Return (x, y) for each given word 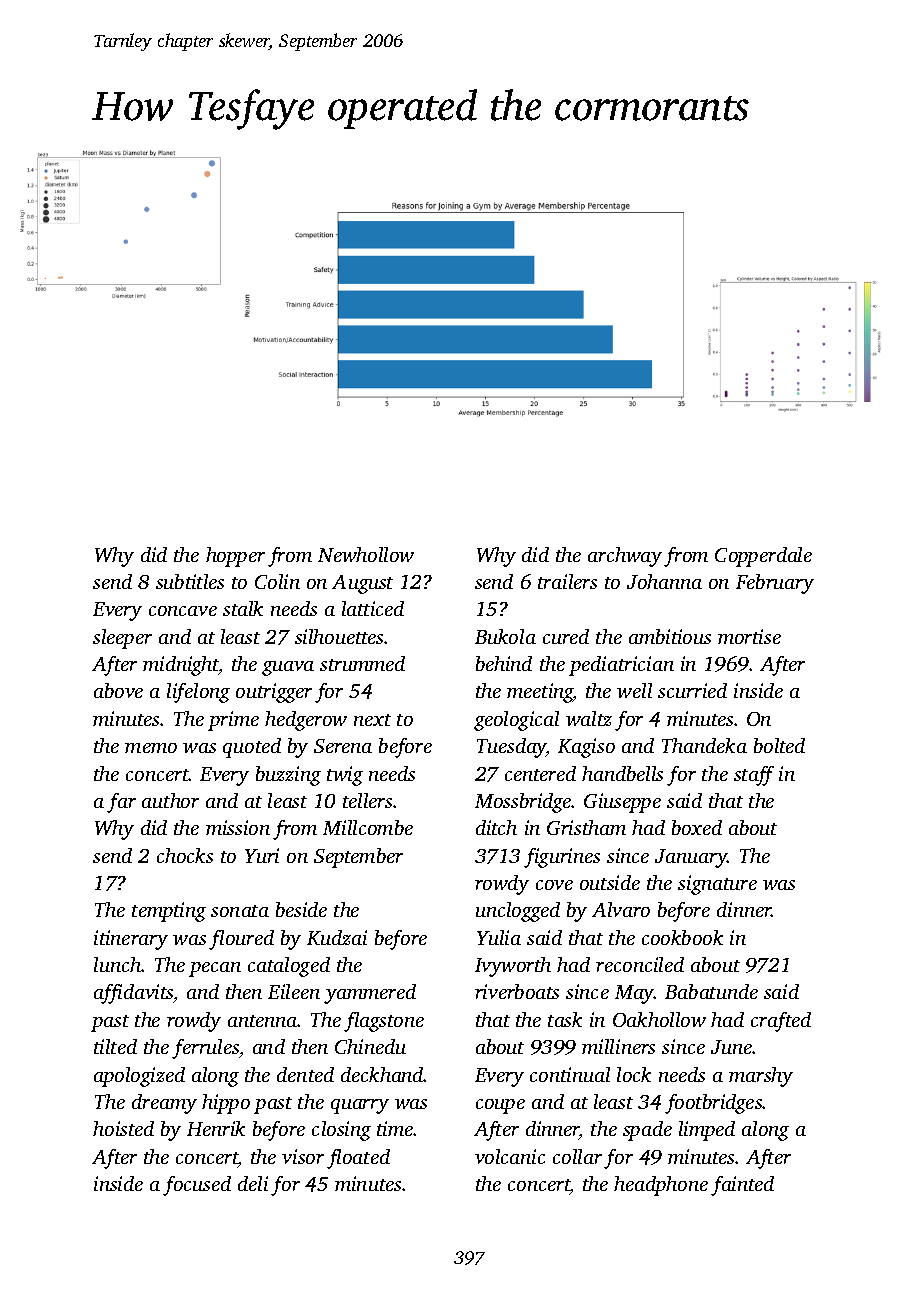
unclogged (518, 912)
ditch (496, 827)
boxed (697, 827)
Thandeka (704, 745)
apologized (139, 1077)
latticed (373, 608)
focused (197, 1186)
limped (707, 1131)
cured (566, 636)
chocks (185, 855)
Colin (277, 581)
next (372, 720)
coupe (500, 1106)
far (121, 803)
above (118, 690)
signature (717, 885)
